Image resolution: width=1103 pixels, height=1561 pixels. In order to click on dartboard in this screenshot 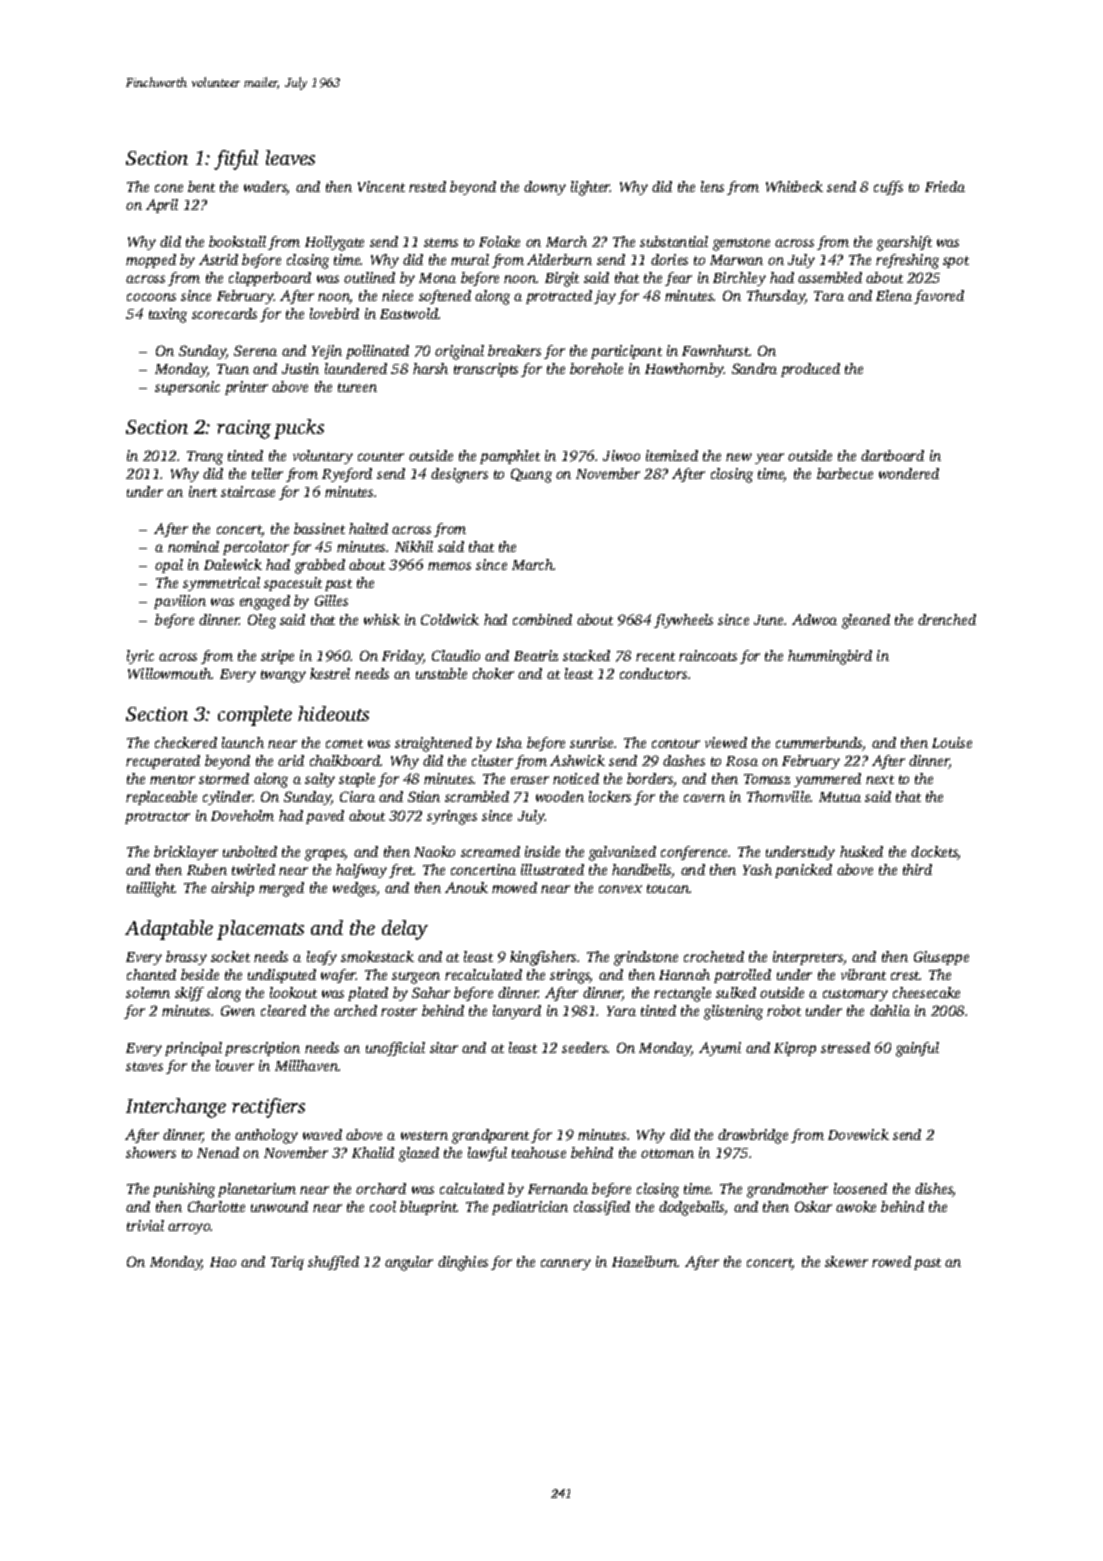, I will do `click(892, 455)`.
